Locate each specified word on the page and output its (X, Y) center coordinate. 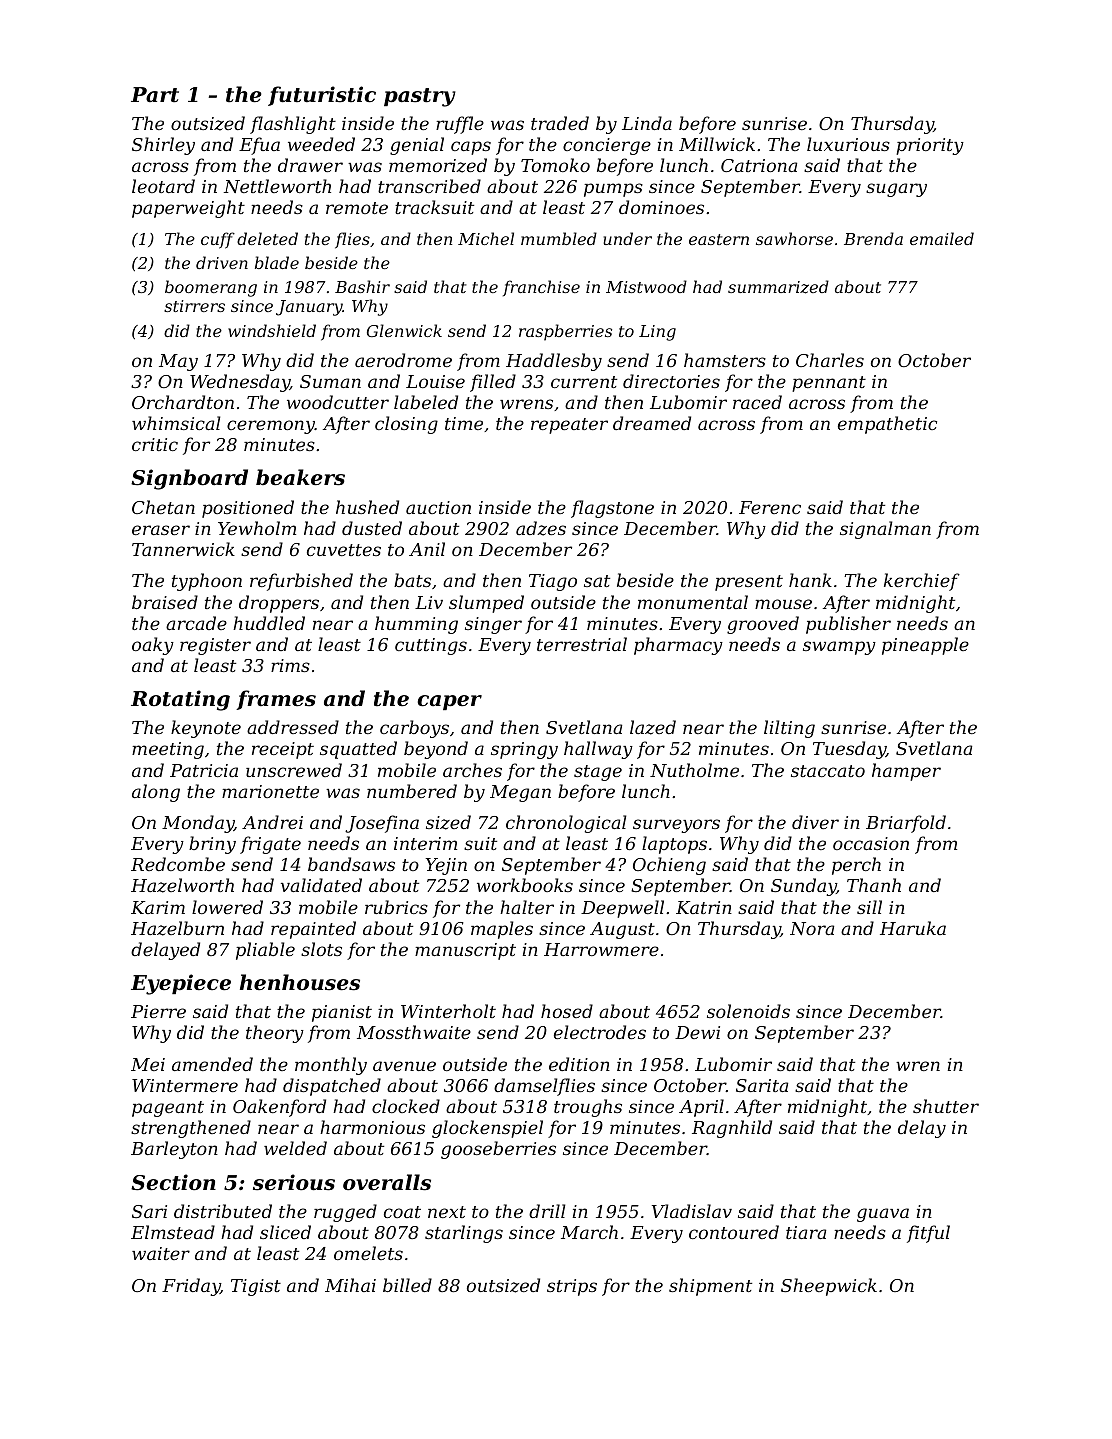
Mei (148, 1064)
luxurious (848, 144)
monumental (693, 602)
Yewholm (257, 528)
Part (155, 95)
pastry (420, 97)
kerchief (922, 582)
